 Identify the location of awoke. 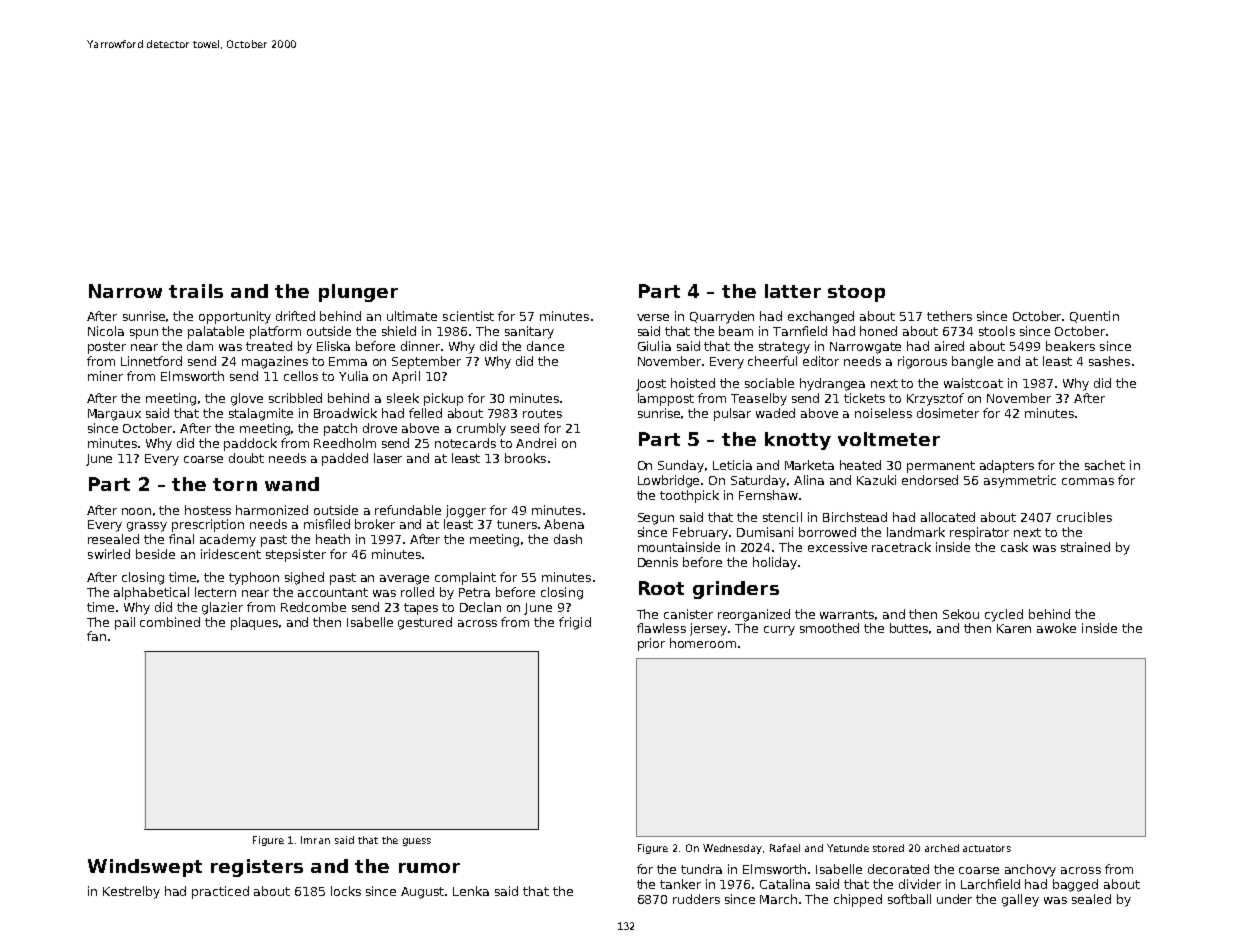
(1056, 628).
